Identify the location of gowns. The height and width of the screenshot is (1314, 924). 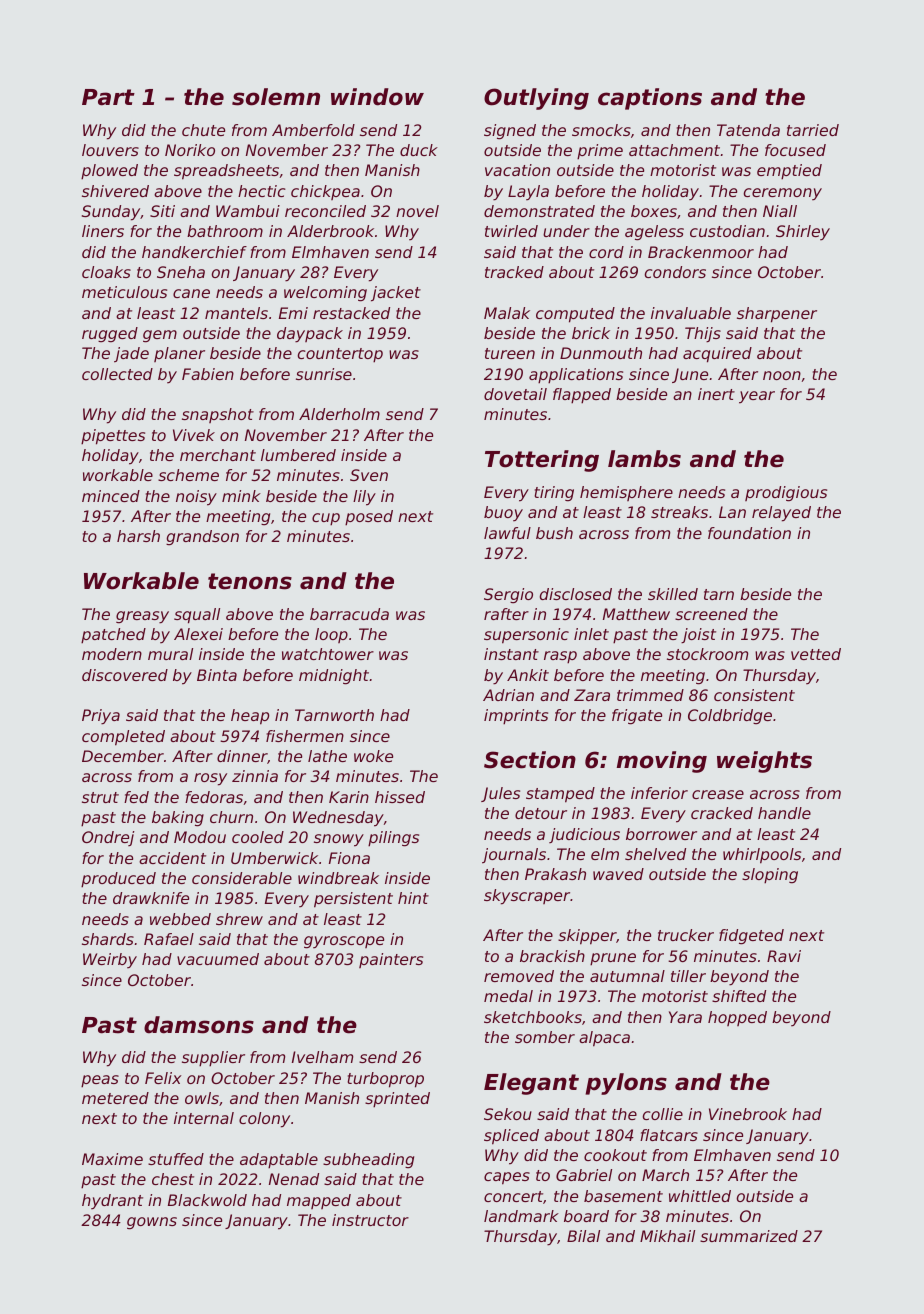
(152, 1223).
